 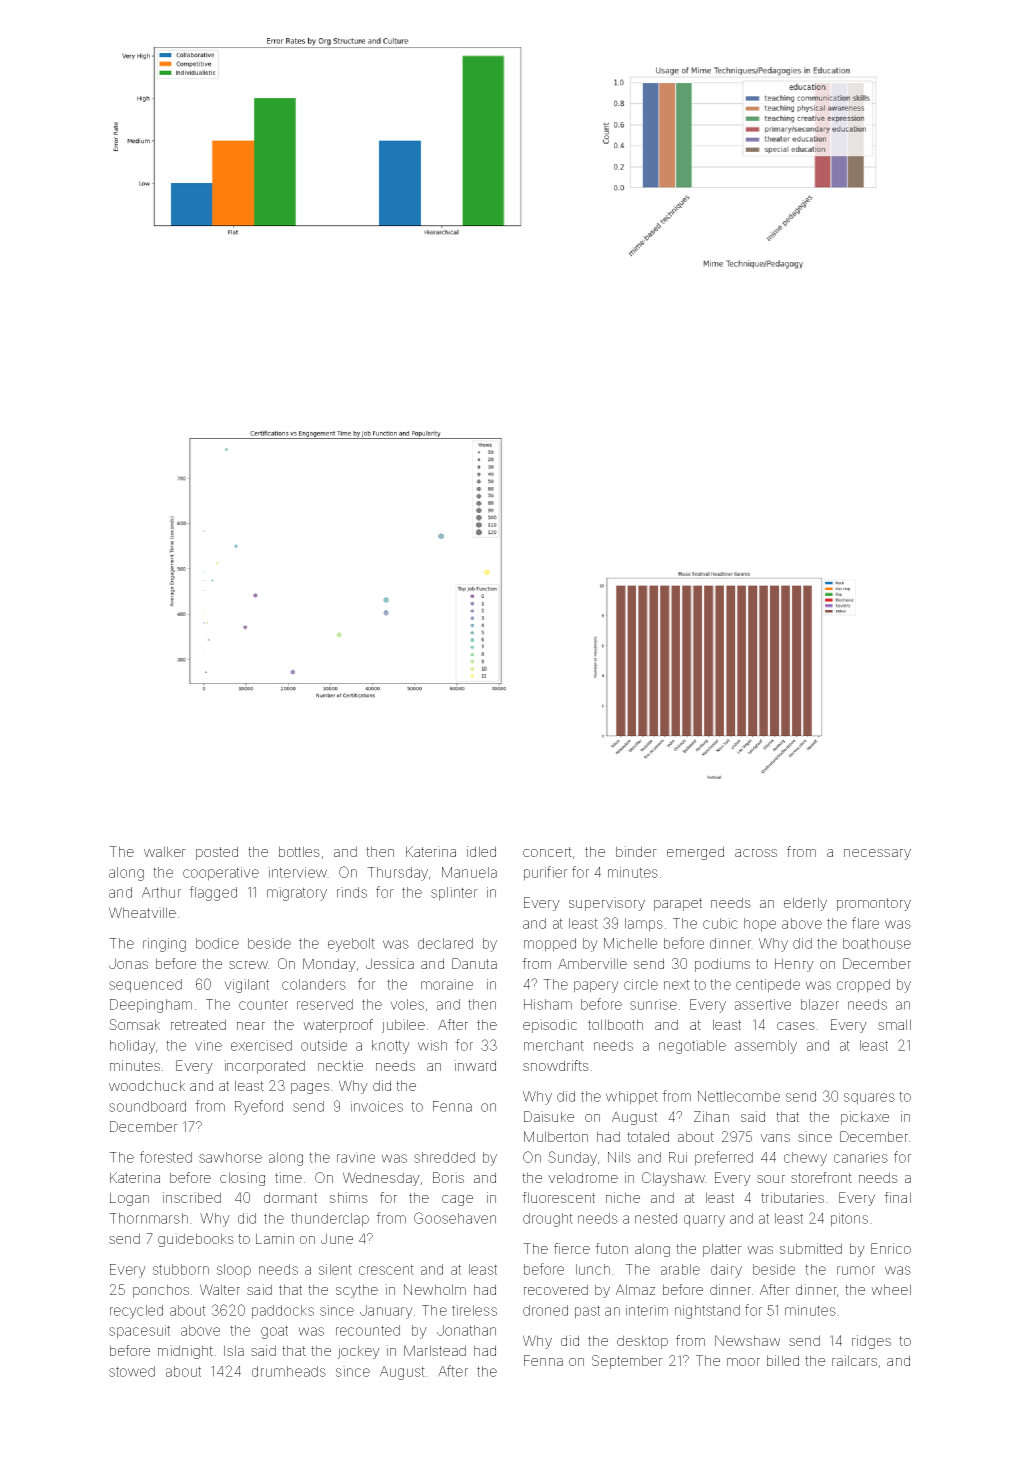 I want to click on cubic, so click(x=720, y=923).
